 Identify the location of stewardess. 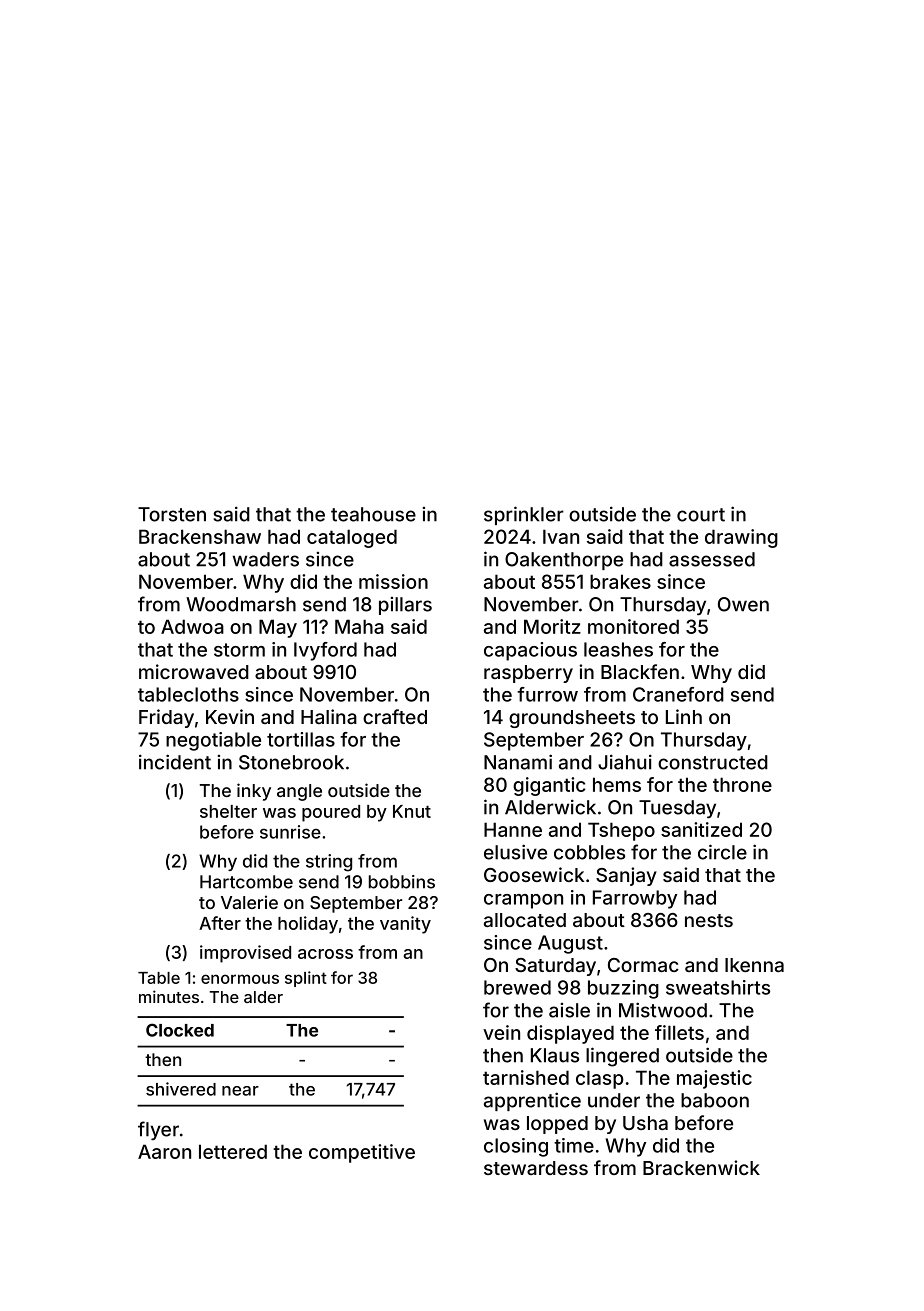
(536, 1168).
